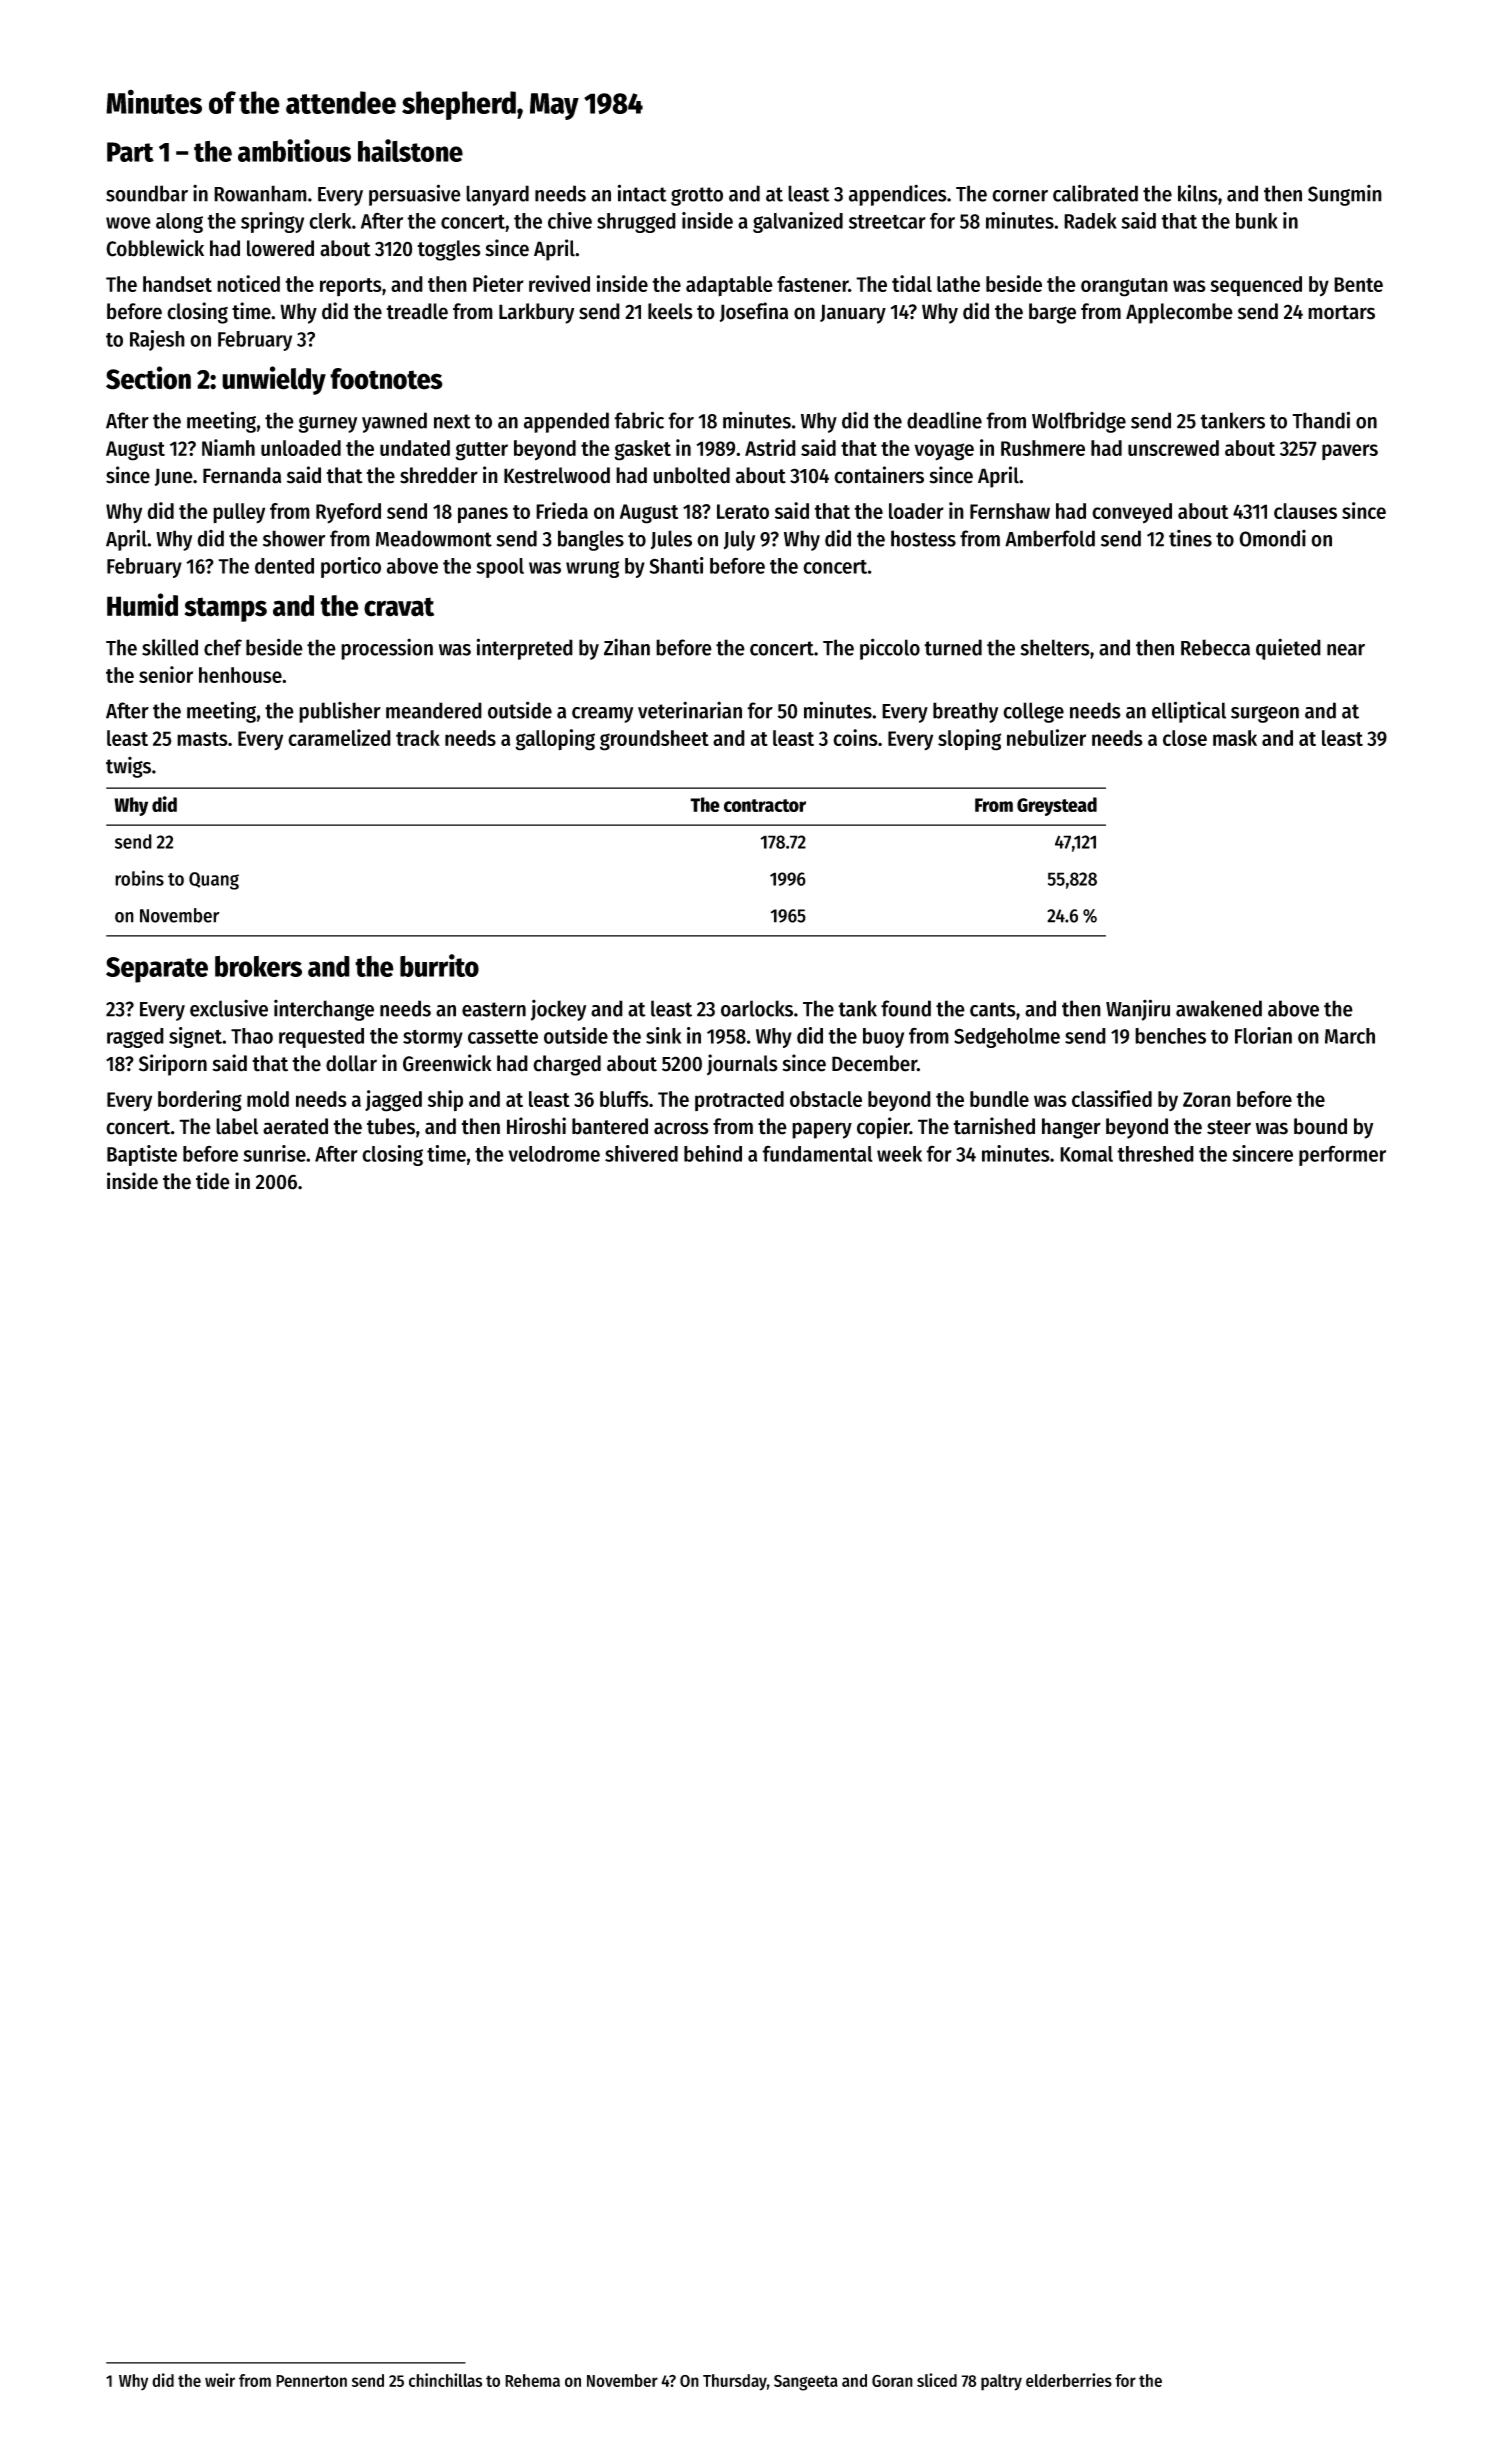 The width and height of the screenshot is (1496, 2464). Describe the element at coordinates (554, 1154) in the screenshot. I see `velodrome` at that location.
